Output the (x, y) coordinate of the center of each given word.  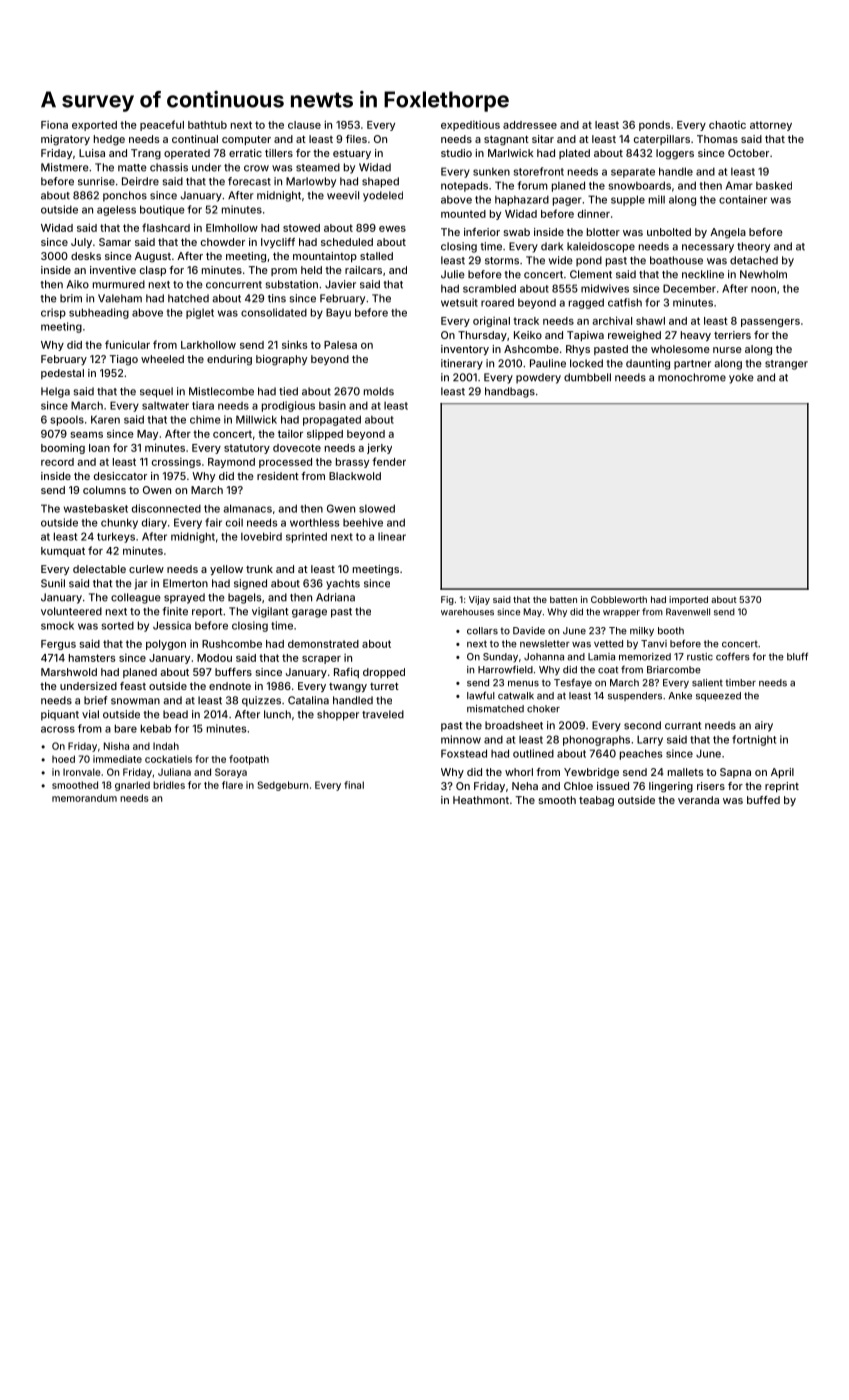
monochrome (692, 377)
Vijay (479, 600)
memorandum (84, 798)
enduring (229, 360)
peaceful (162, 125)
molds (379, 391)
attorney (771, 126)
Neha (525, 786)
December (689, 288)
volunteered (71, 611)
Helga (55, 392)
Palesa (340, 345)
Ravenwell (688, 612)
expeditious (470, 126)
